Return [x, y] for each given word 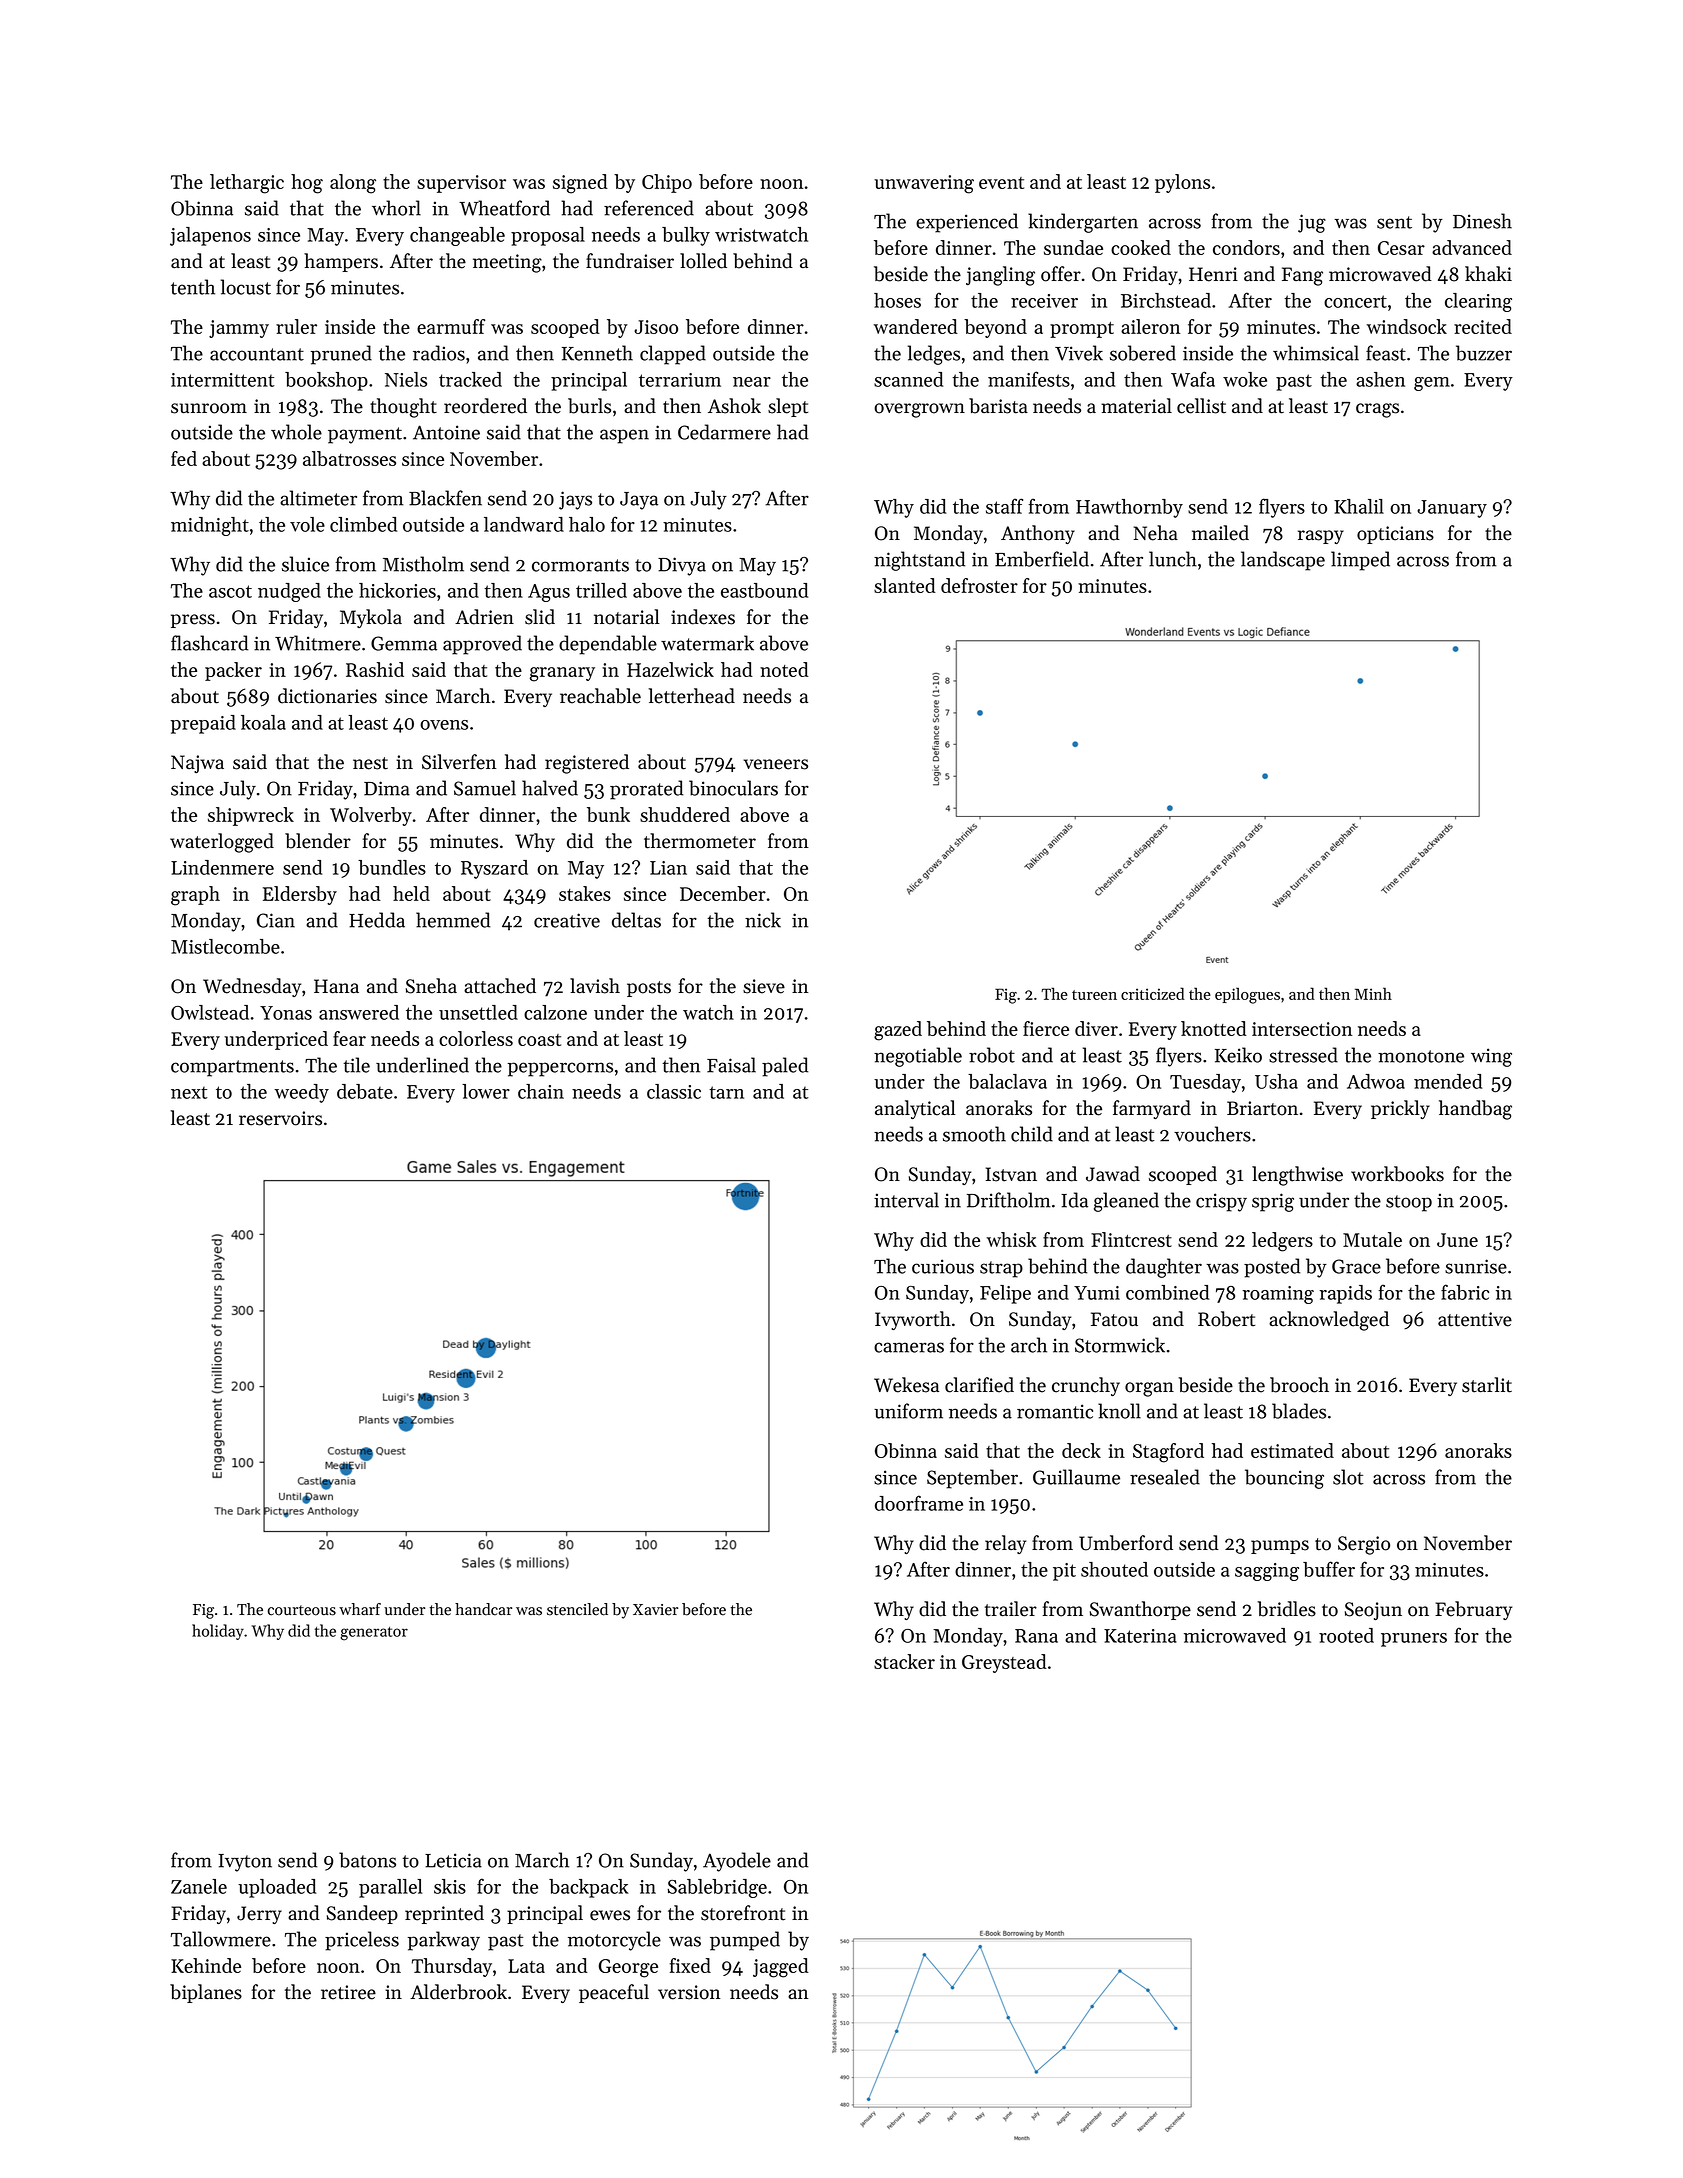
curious [943, 1266]
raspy [1321, 537]
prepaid [203, 724]
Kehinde [206, 1965]
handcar [483, 1609]
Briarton [1262, 1108]
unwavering [924, 184]
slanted [905, 585]
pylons [1182, 183]
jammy [239, 329]
